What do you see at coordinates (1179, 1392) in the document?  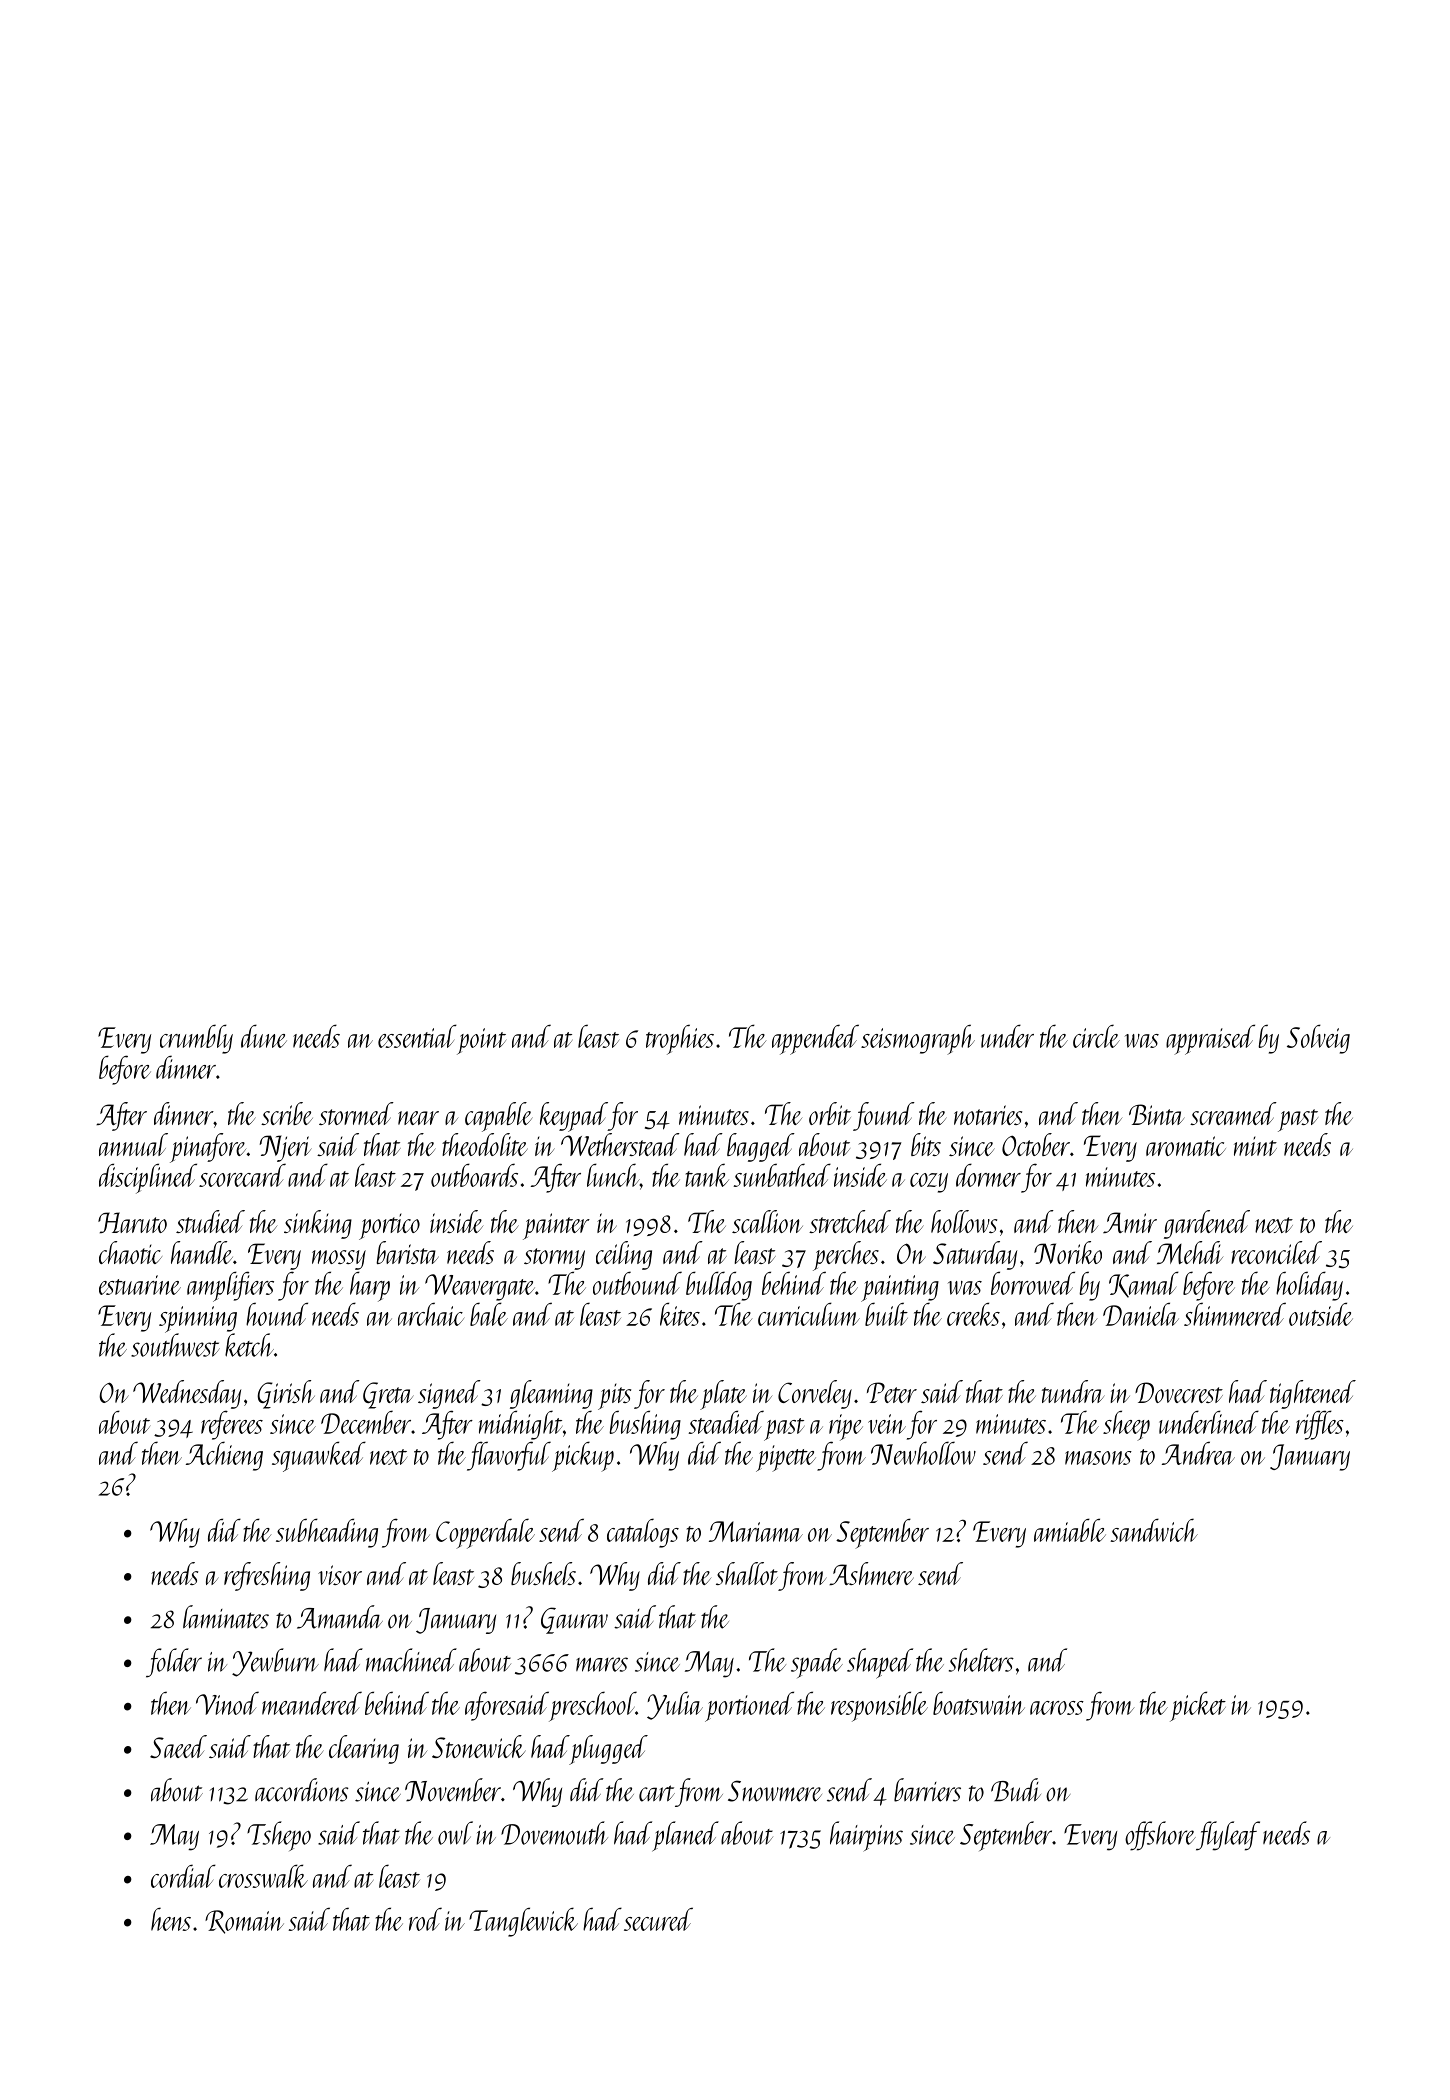 I see `Dovecrest` at bounding box center [1179, 1392].
